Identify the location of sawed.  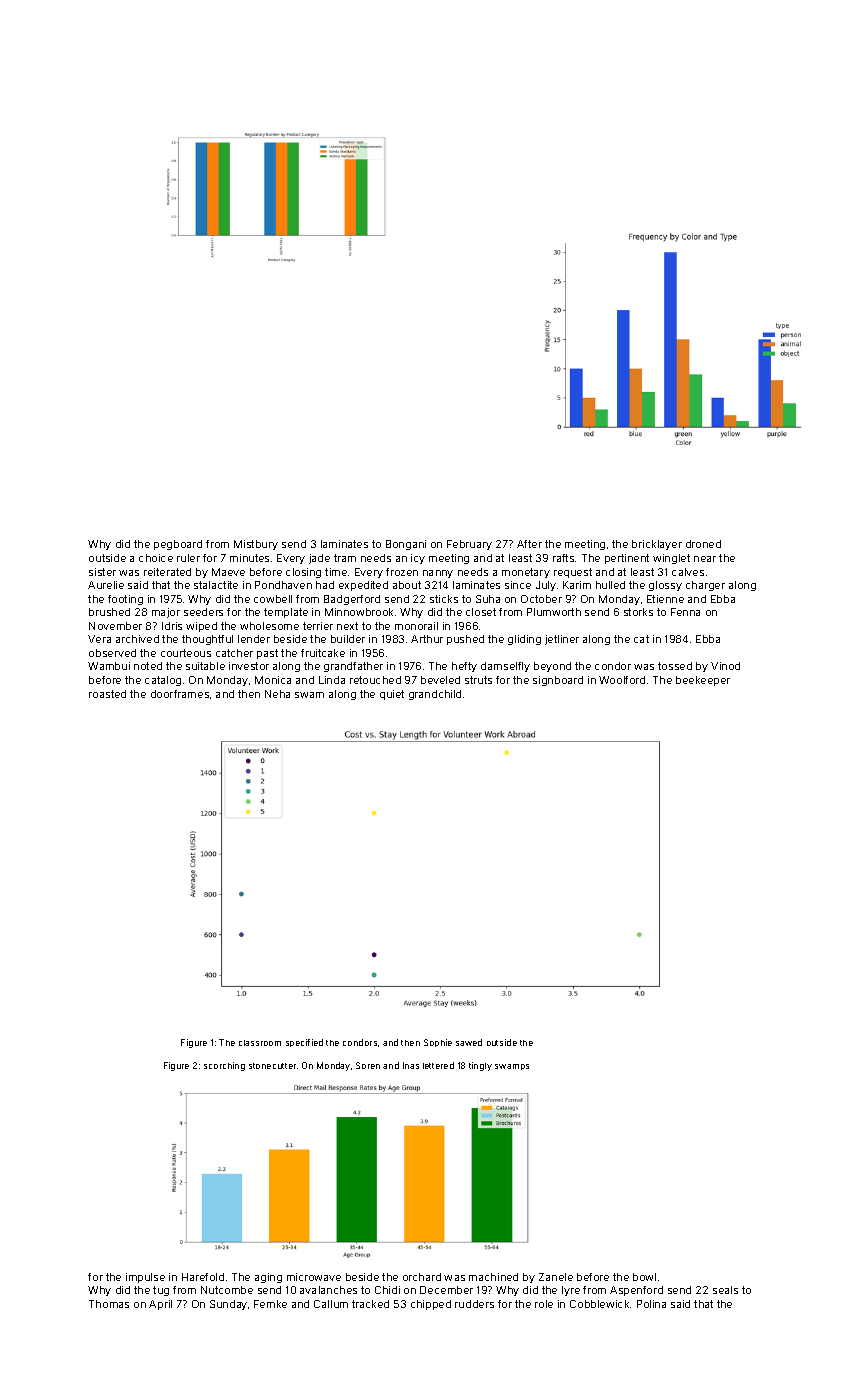
(469, 1042).
